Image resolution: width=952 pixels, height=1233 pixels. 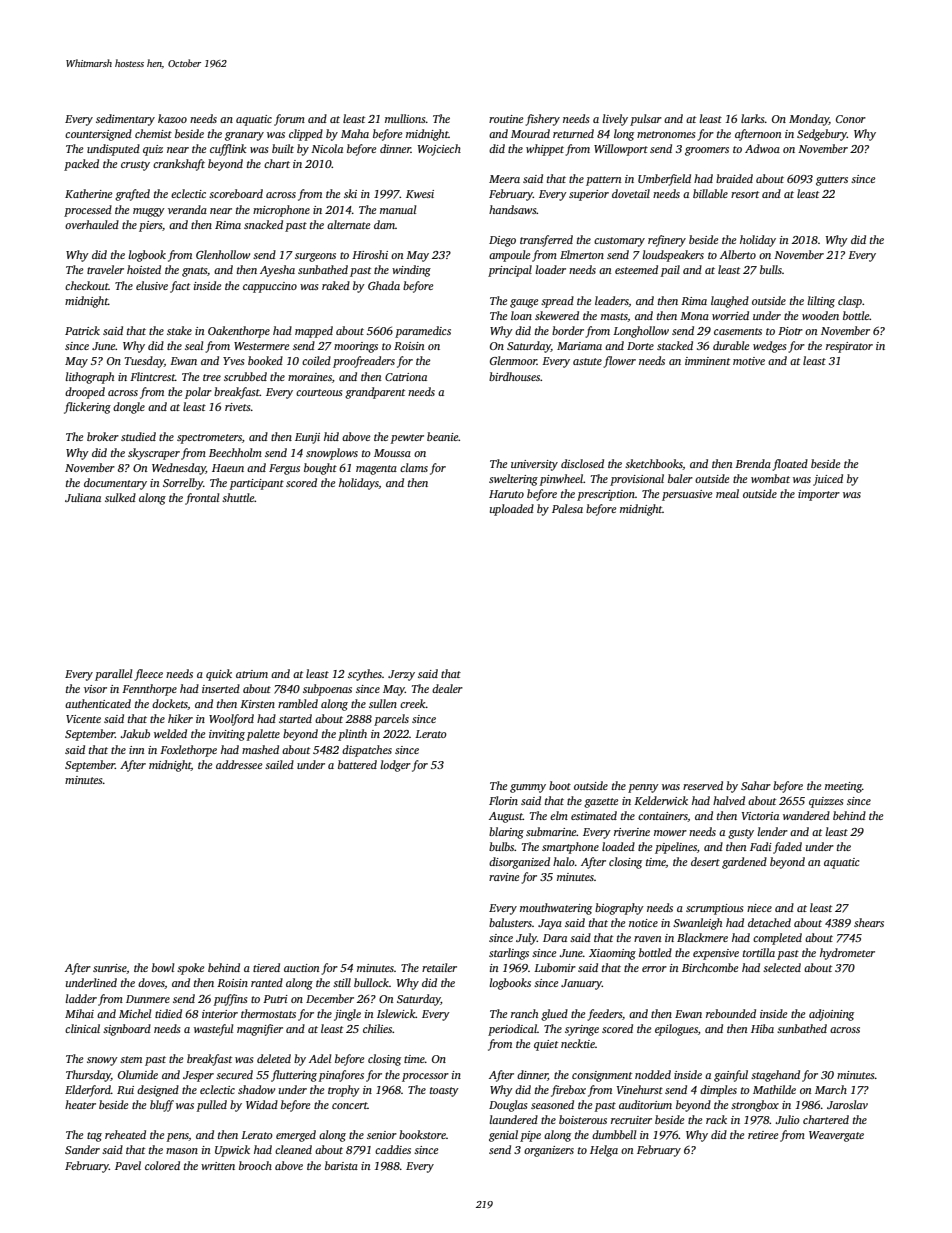 I want to click on meeting, so click(x=843, y=787).
